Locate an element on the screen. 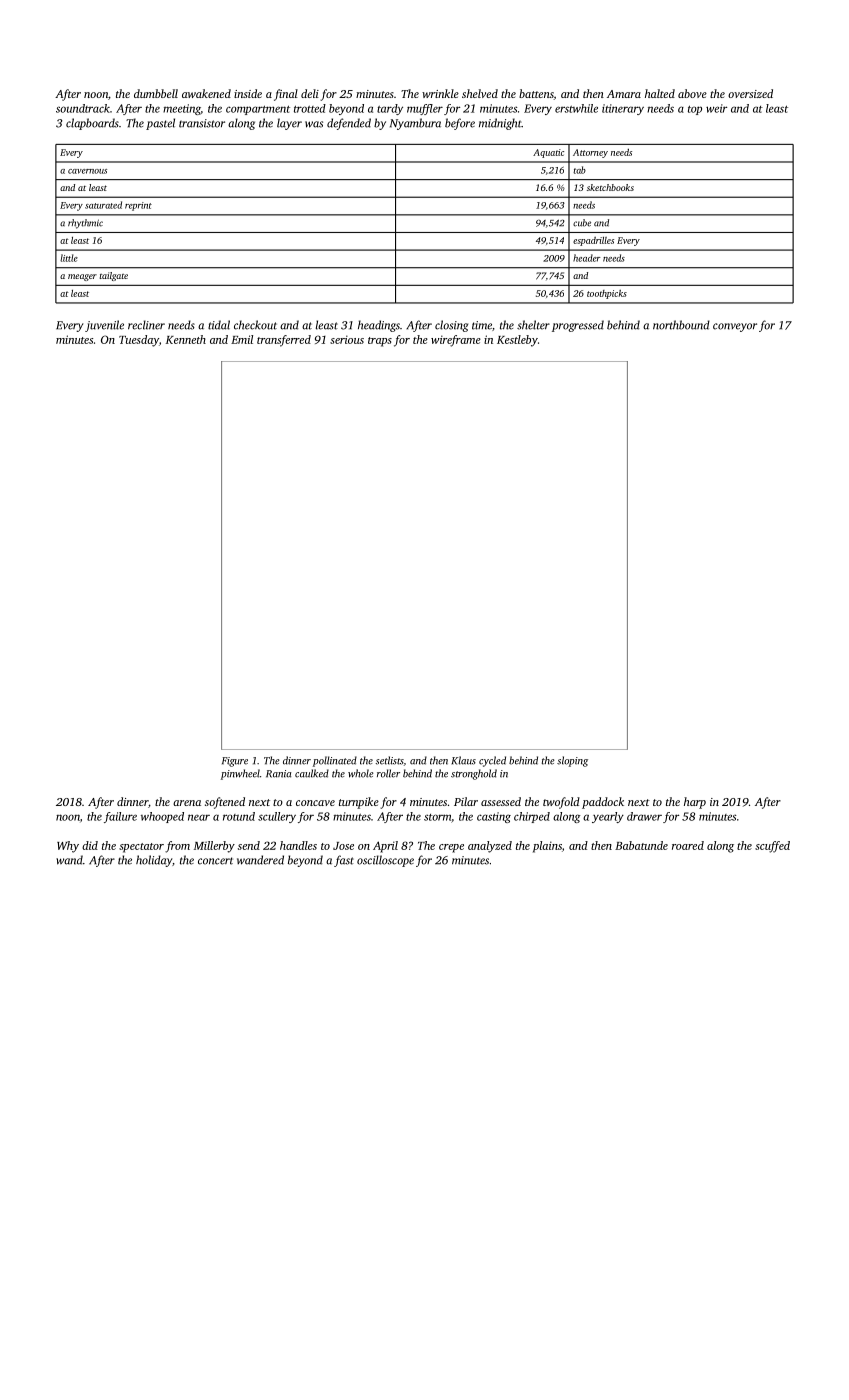 Image resolution: width=849 pixels, height=1400 pixels. toothpicks is located at coordinates (607, 294).
